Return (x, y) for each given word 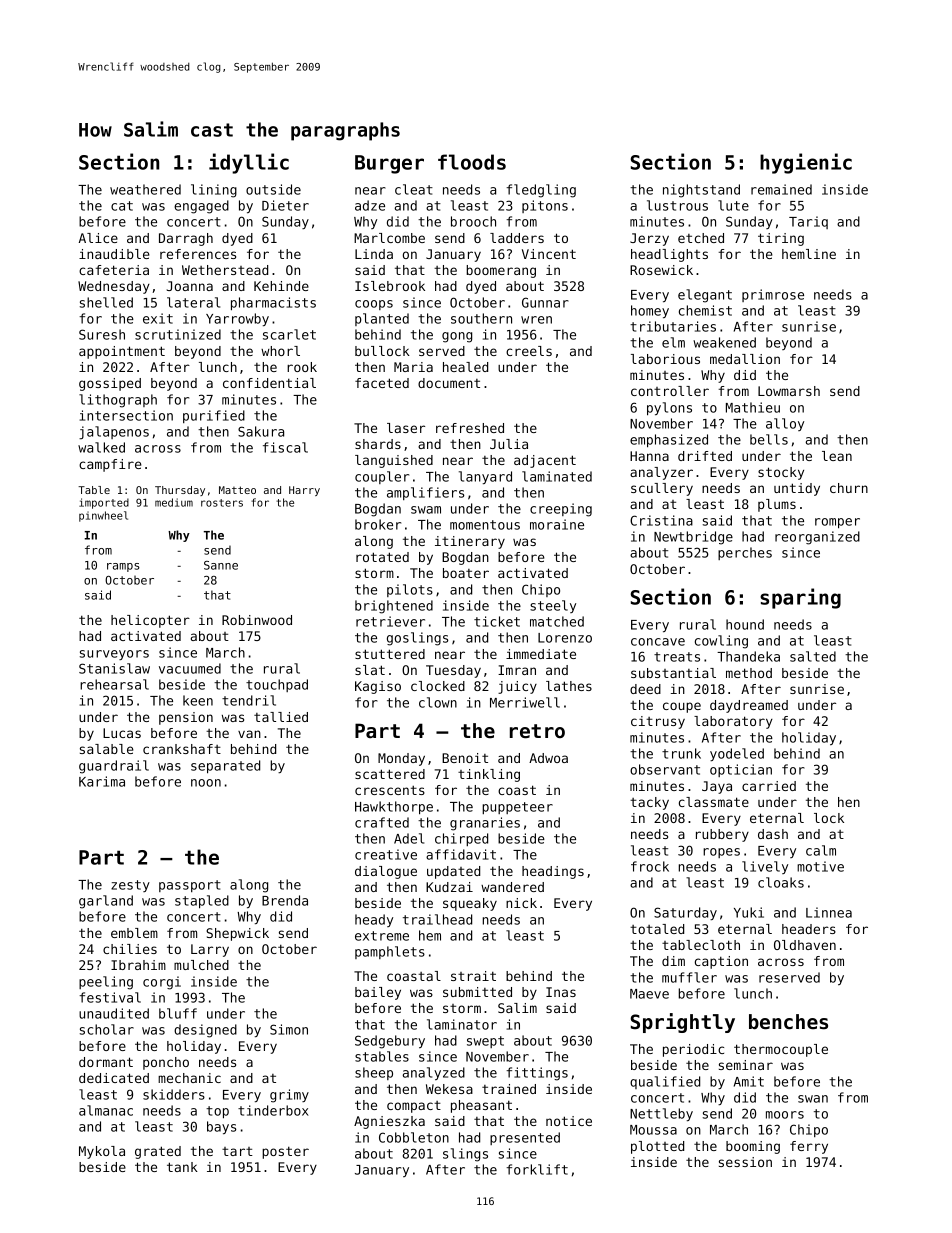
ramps (123, 567)
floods (472, 162)
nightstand (701, 191)
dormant (106, 1062)
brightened (394, 607)
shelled (106, 302)
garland (106, 902)
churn (849, 488)
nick (521, 903)
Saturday (685, 913)
